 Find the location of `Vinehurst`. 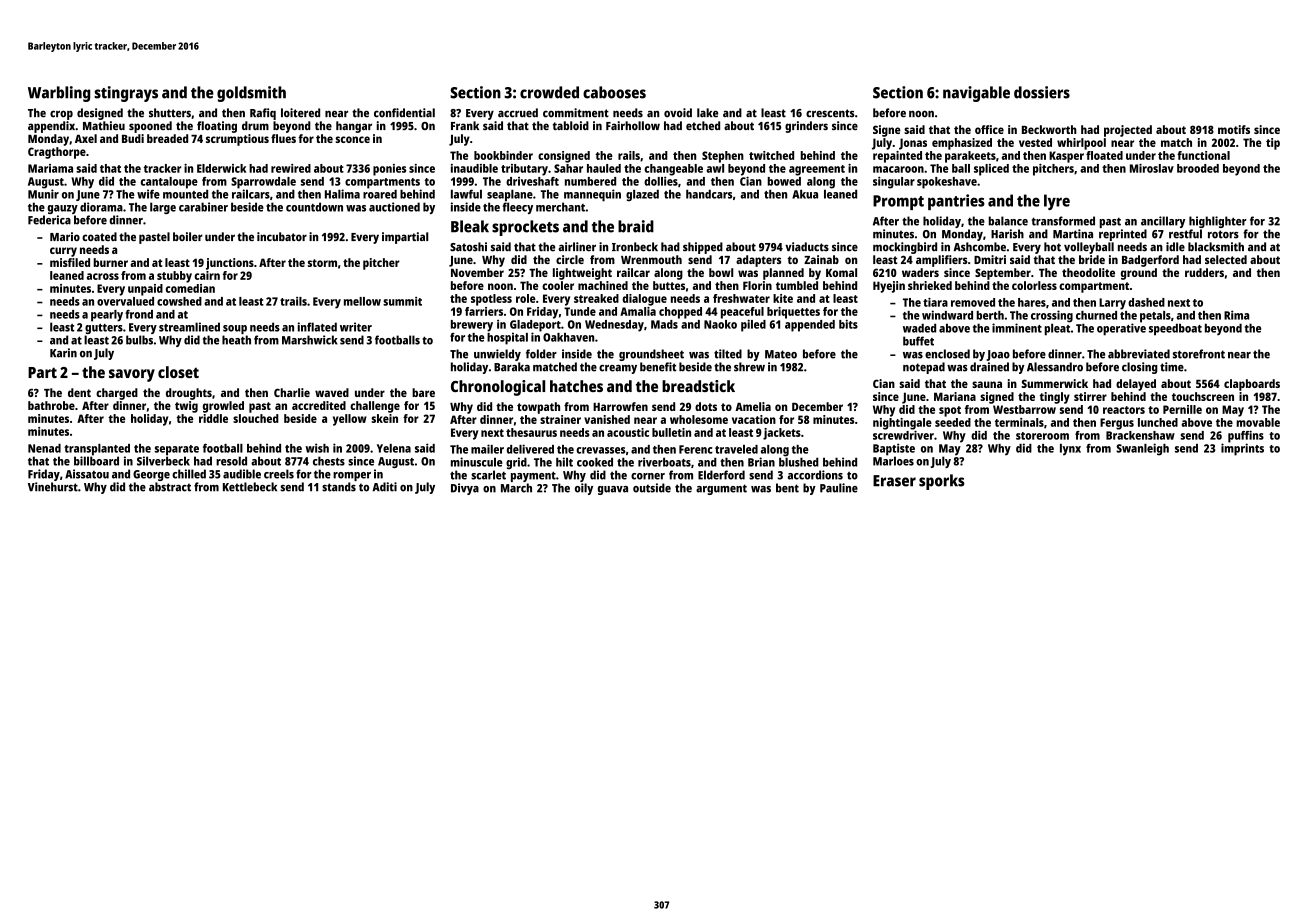

Vinehurst is located at coordinates (53, 487).
